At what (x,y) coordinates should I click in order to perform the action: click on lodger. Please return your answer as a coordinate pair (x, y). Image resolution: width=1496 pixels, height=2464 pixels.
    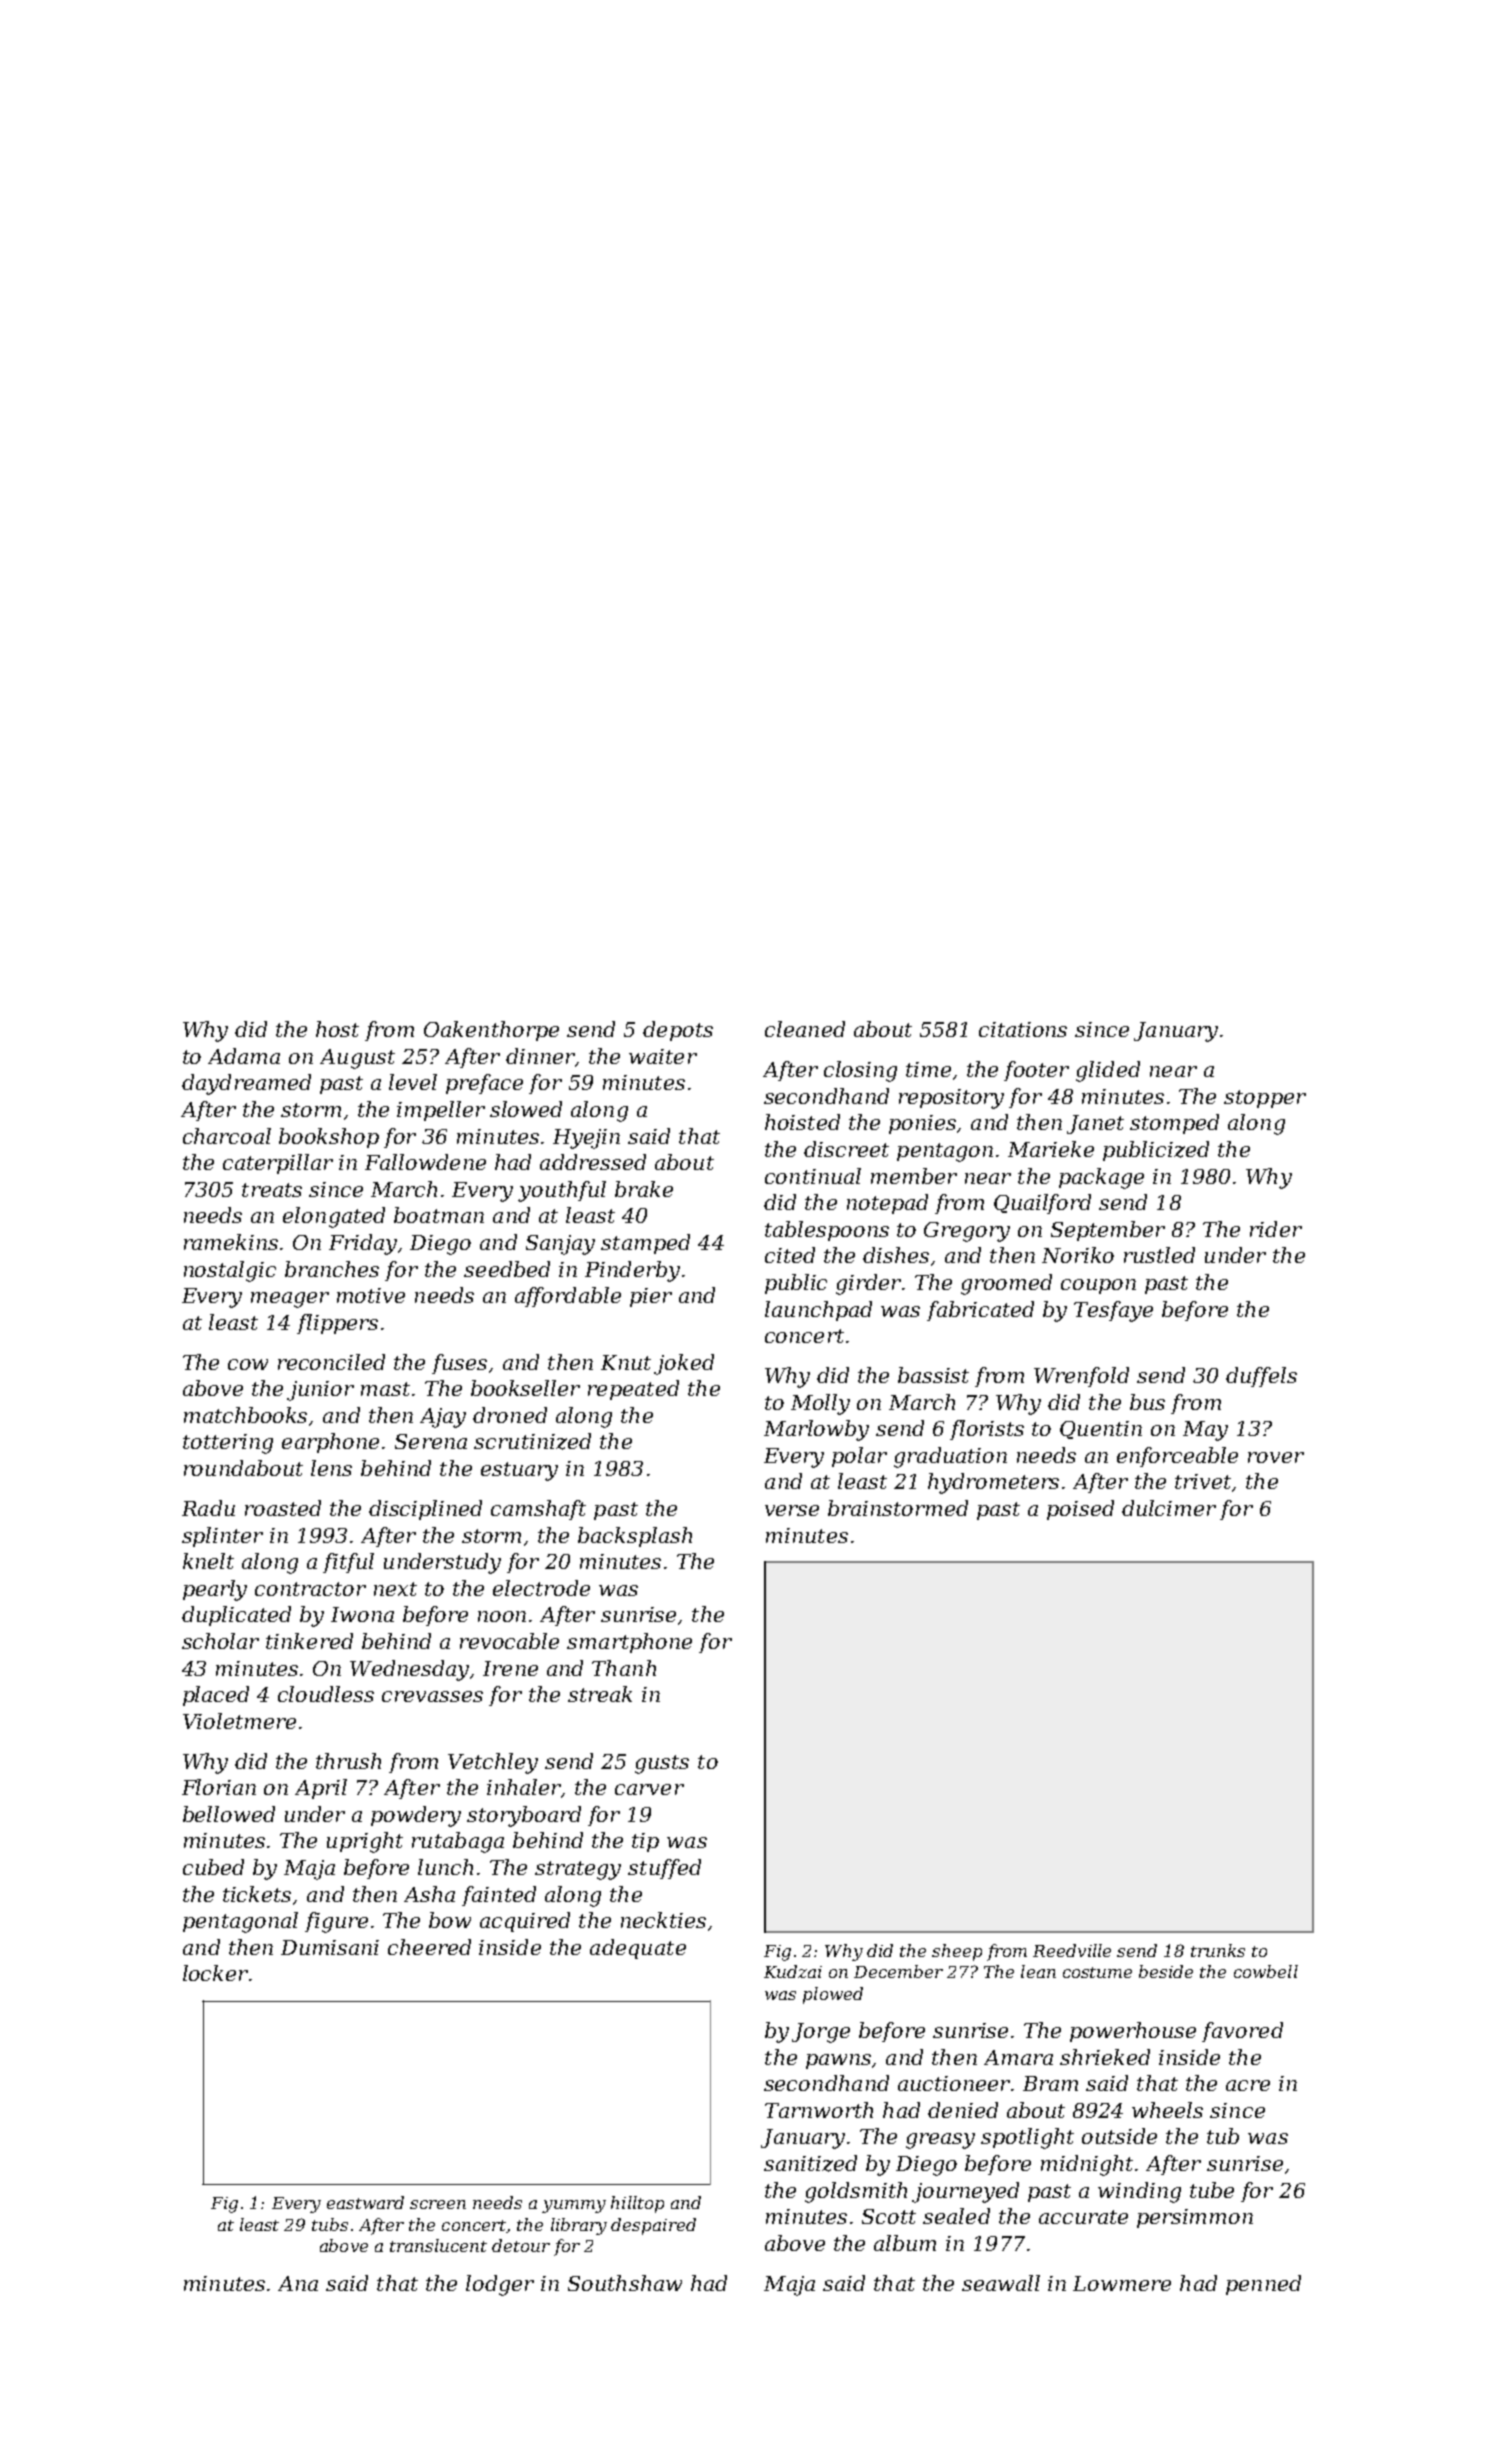
    Looking at the image, I should click on (500, 2285).
